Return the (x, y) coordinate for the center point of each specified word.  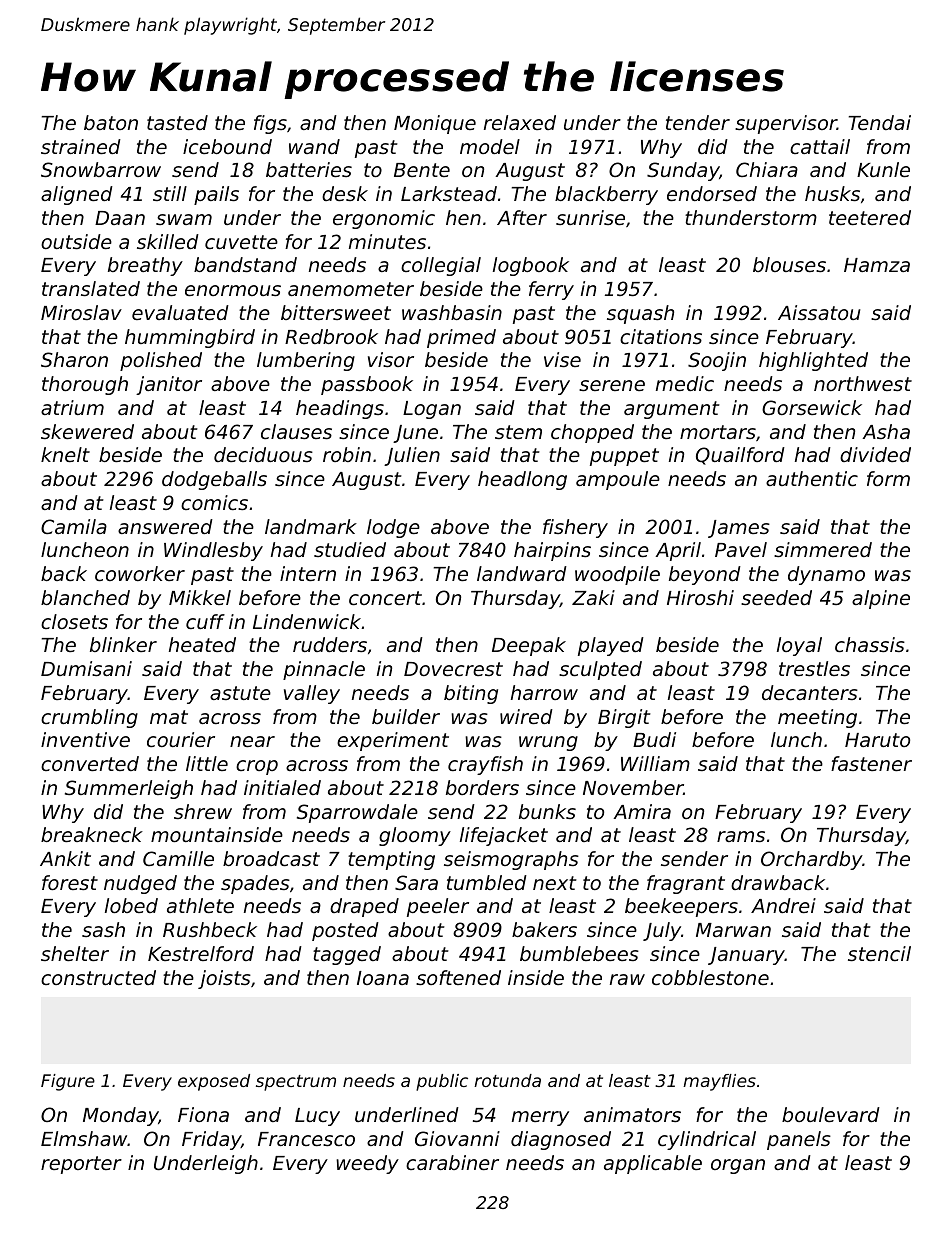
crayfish (485, 765)
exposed (214, 1082)
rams (741, 836)
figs (270, 124)
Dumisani (86, 668)
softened (458, 977)
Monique (435, 124)
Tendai (880, 122)
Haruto (877, 740)
